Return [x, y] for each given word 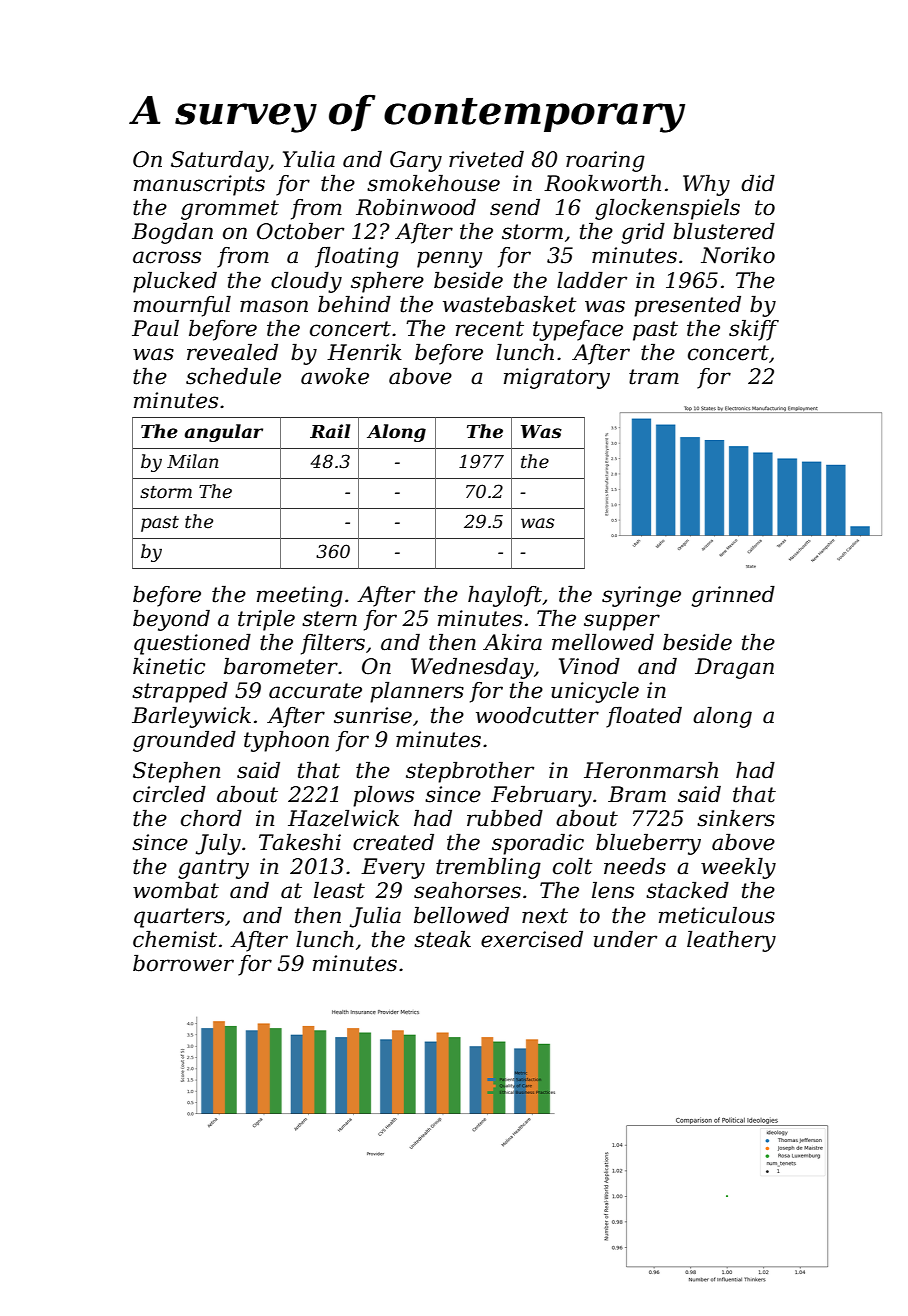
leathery [731, 941]
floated [644, 717]
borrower [183, 963]
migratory [557, 378]
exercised [532, 939]
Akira [512, 642]
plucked [175, 282]
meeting [300, 596]
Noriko [738, 255]
